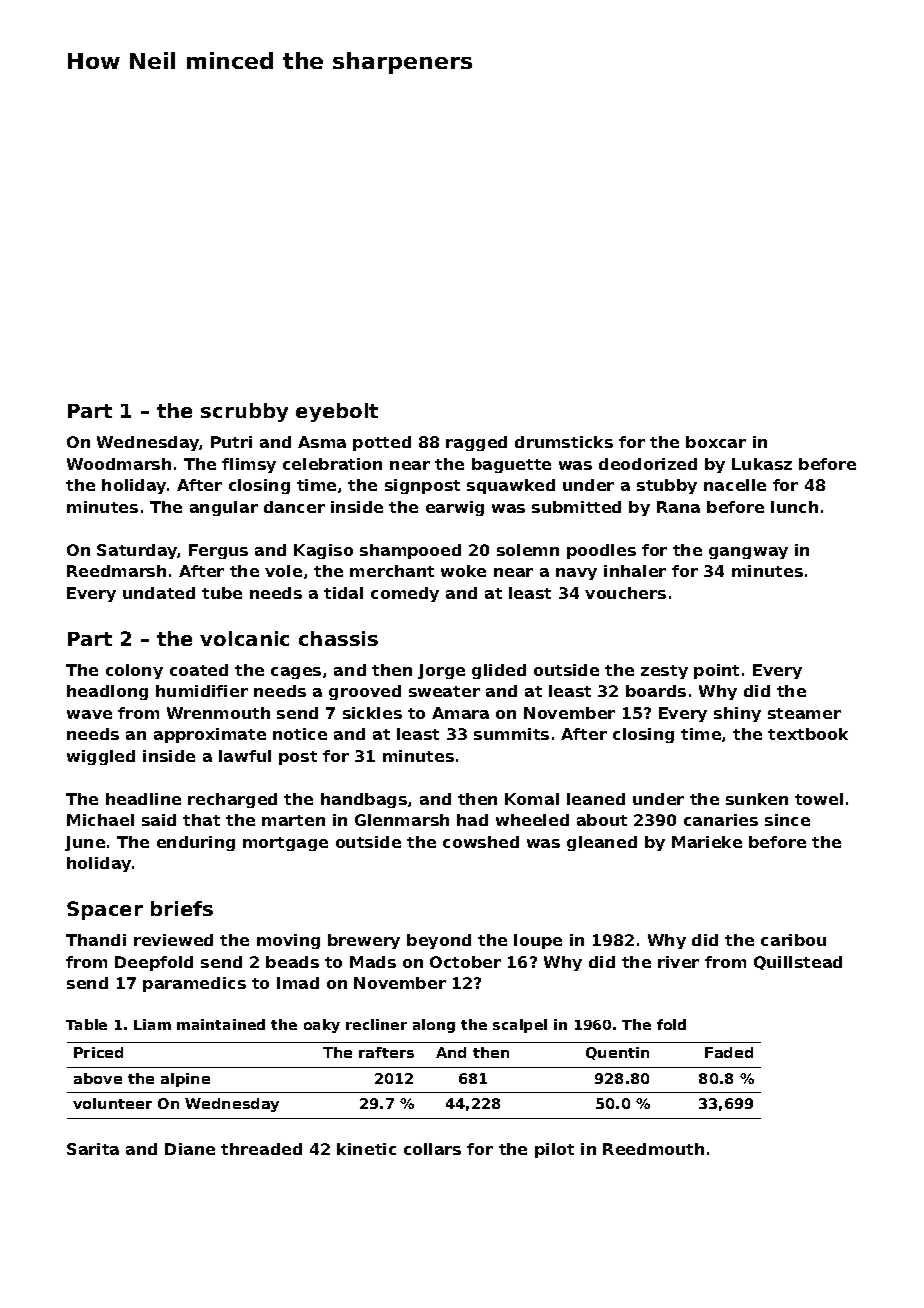 The width and height of the image is (924, 1308). Describe the element at coordinates (793, 940) in the image. I see `caribou` at that location.
